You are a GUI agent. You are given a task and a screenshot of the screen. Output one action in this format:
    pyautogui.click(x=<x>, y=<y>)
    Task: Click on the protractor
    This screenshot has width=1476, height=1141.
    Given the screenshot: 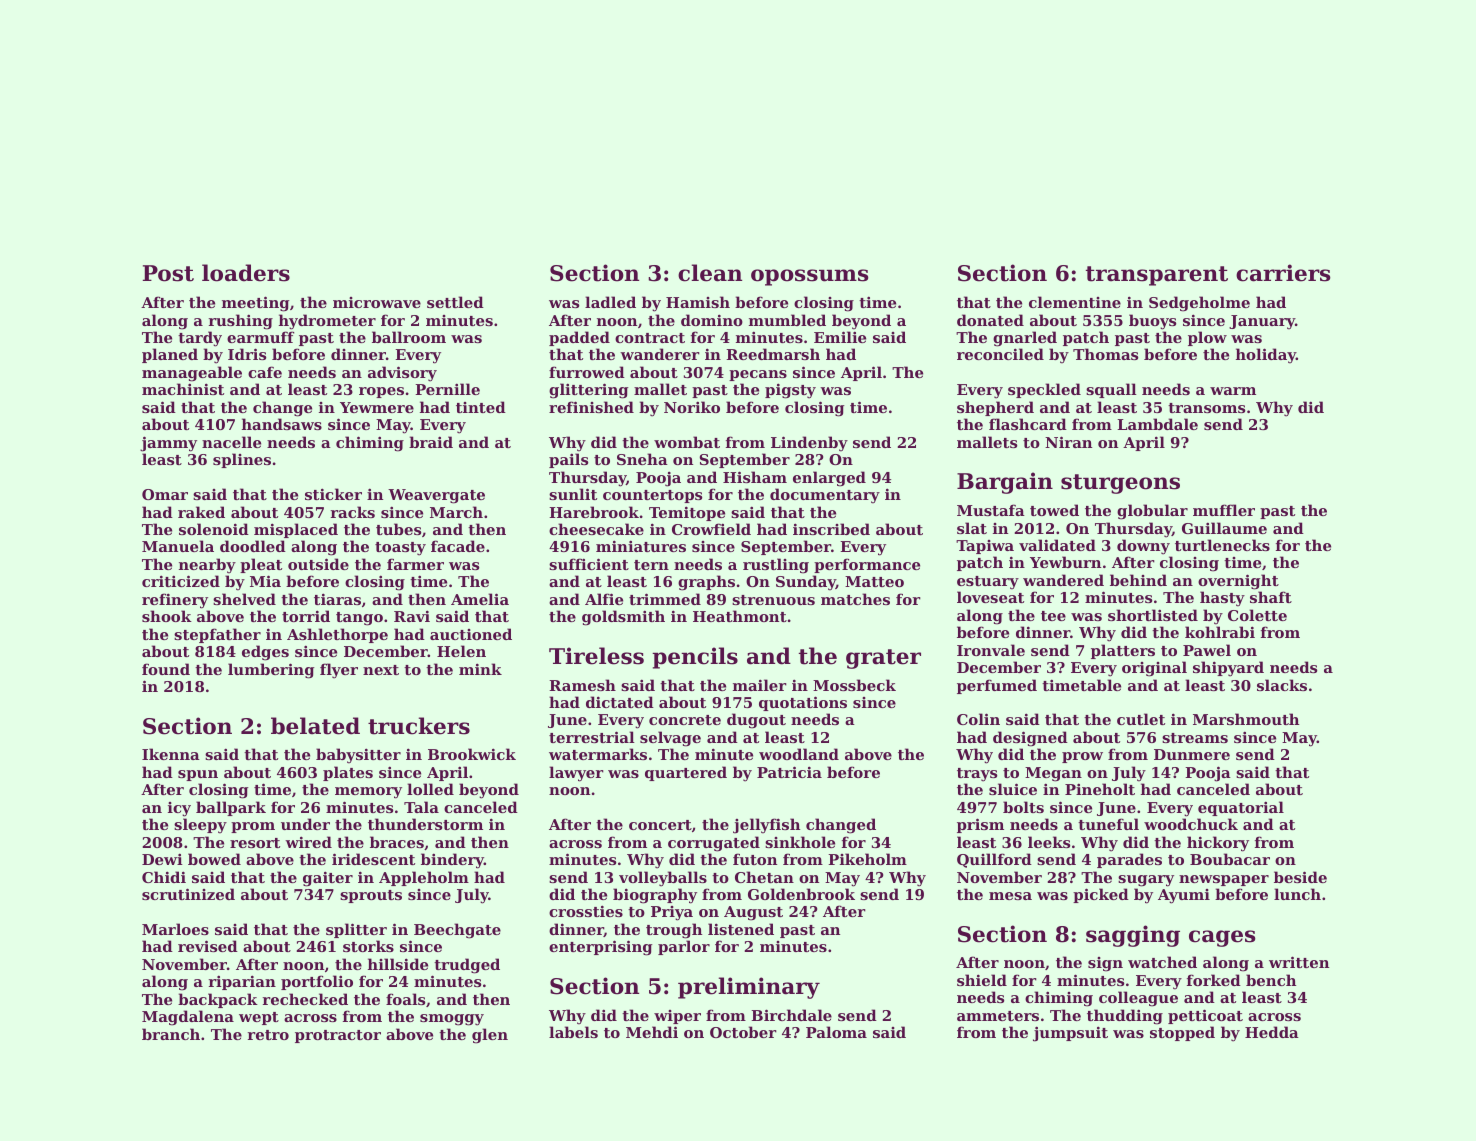 What is the action you would take?
    pyautogui.click(x=338, y=1036)
